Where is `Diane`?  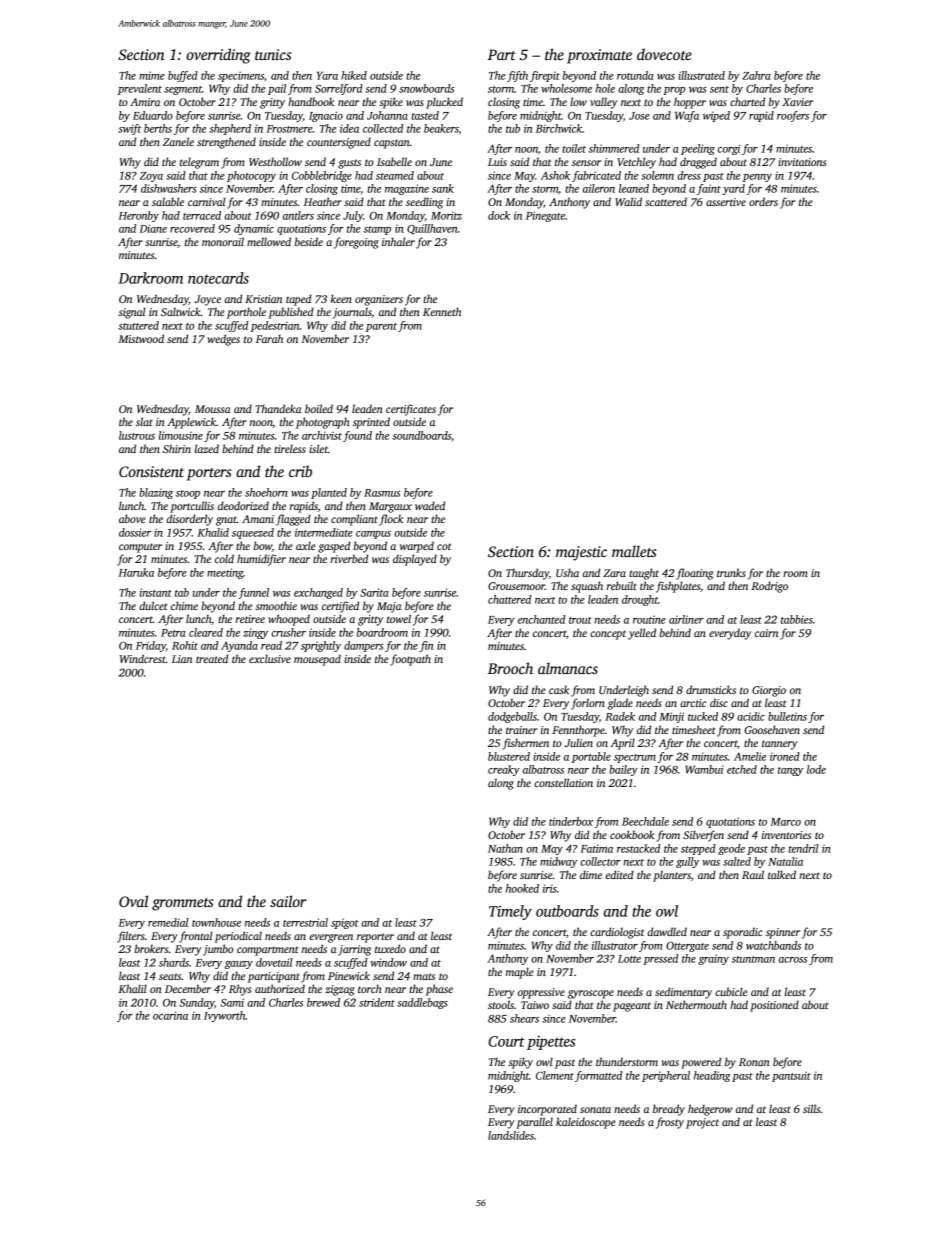 Diane is located at coordinates (153, 228).
